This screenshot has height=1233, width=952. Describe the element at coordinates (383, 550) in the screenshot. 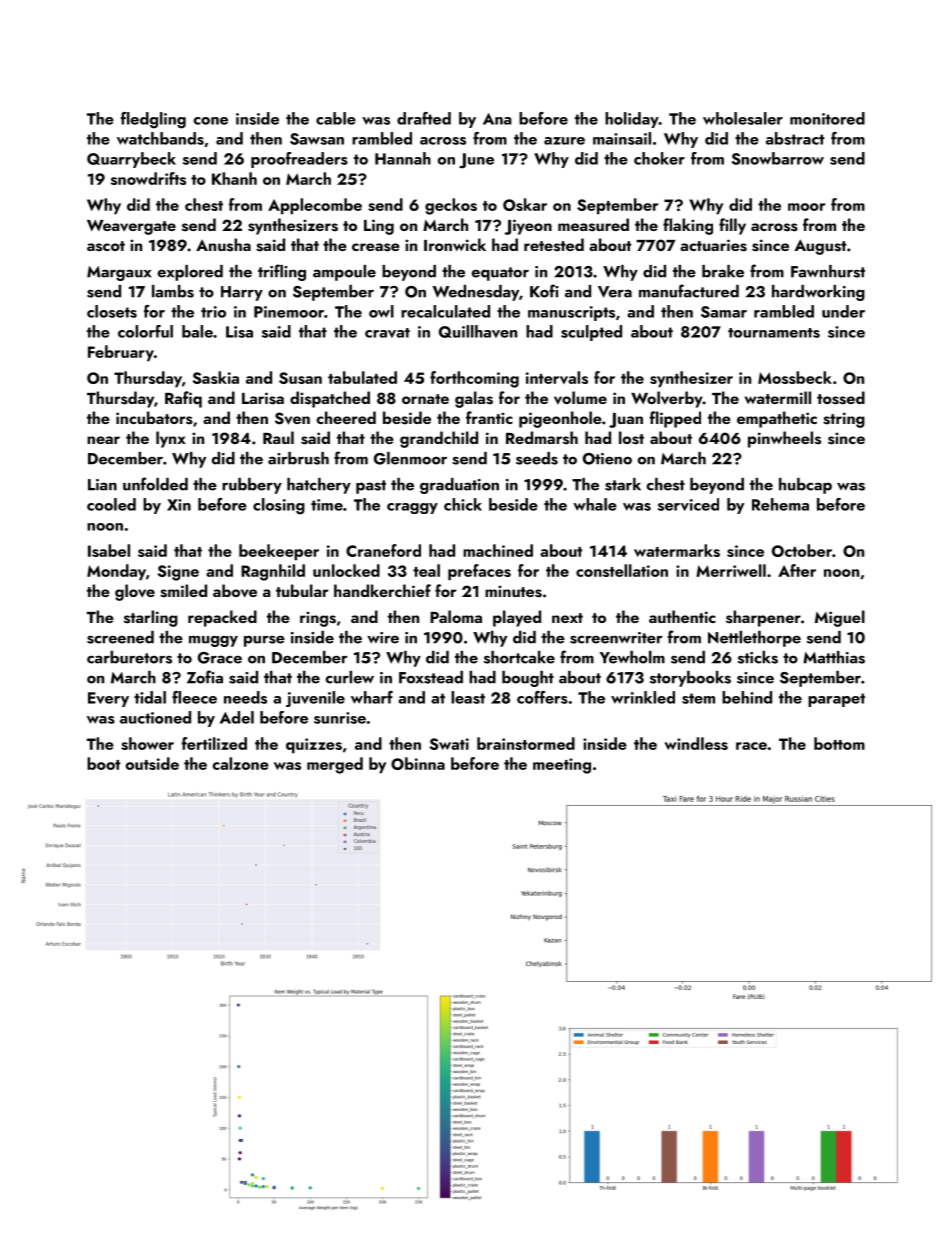

I see `Craneford` at that location.
